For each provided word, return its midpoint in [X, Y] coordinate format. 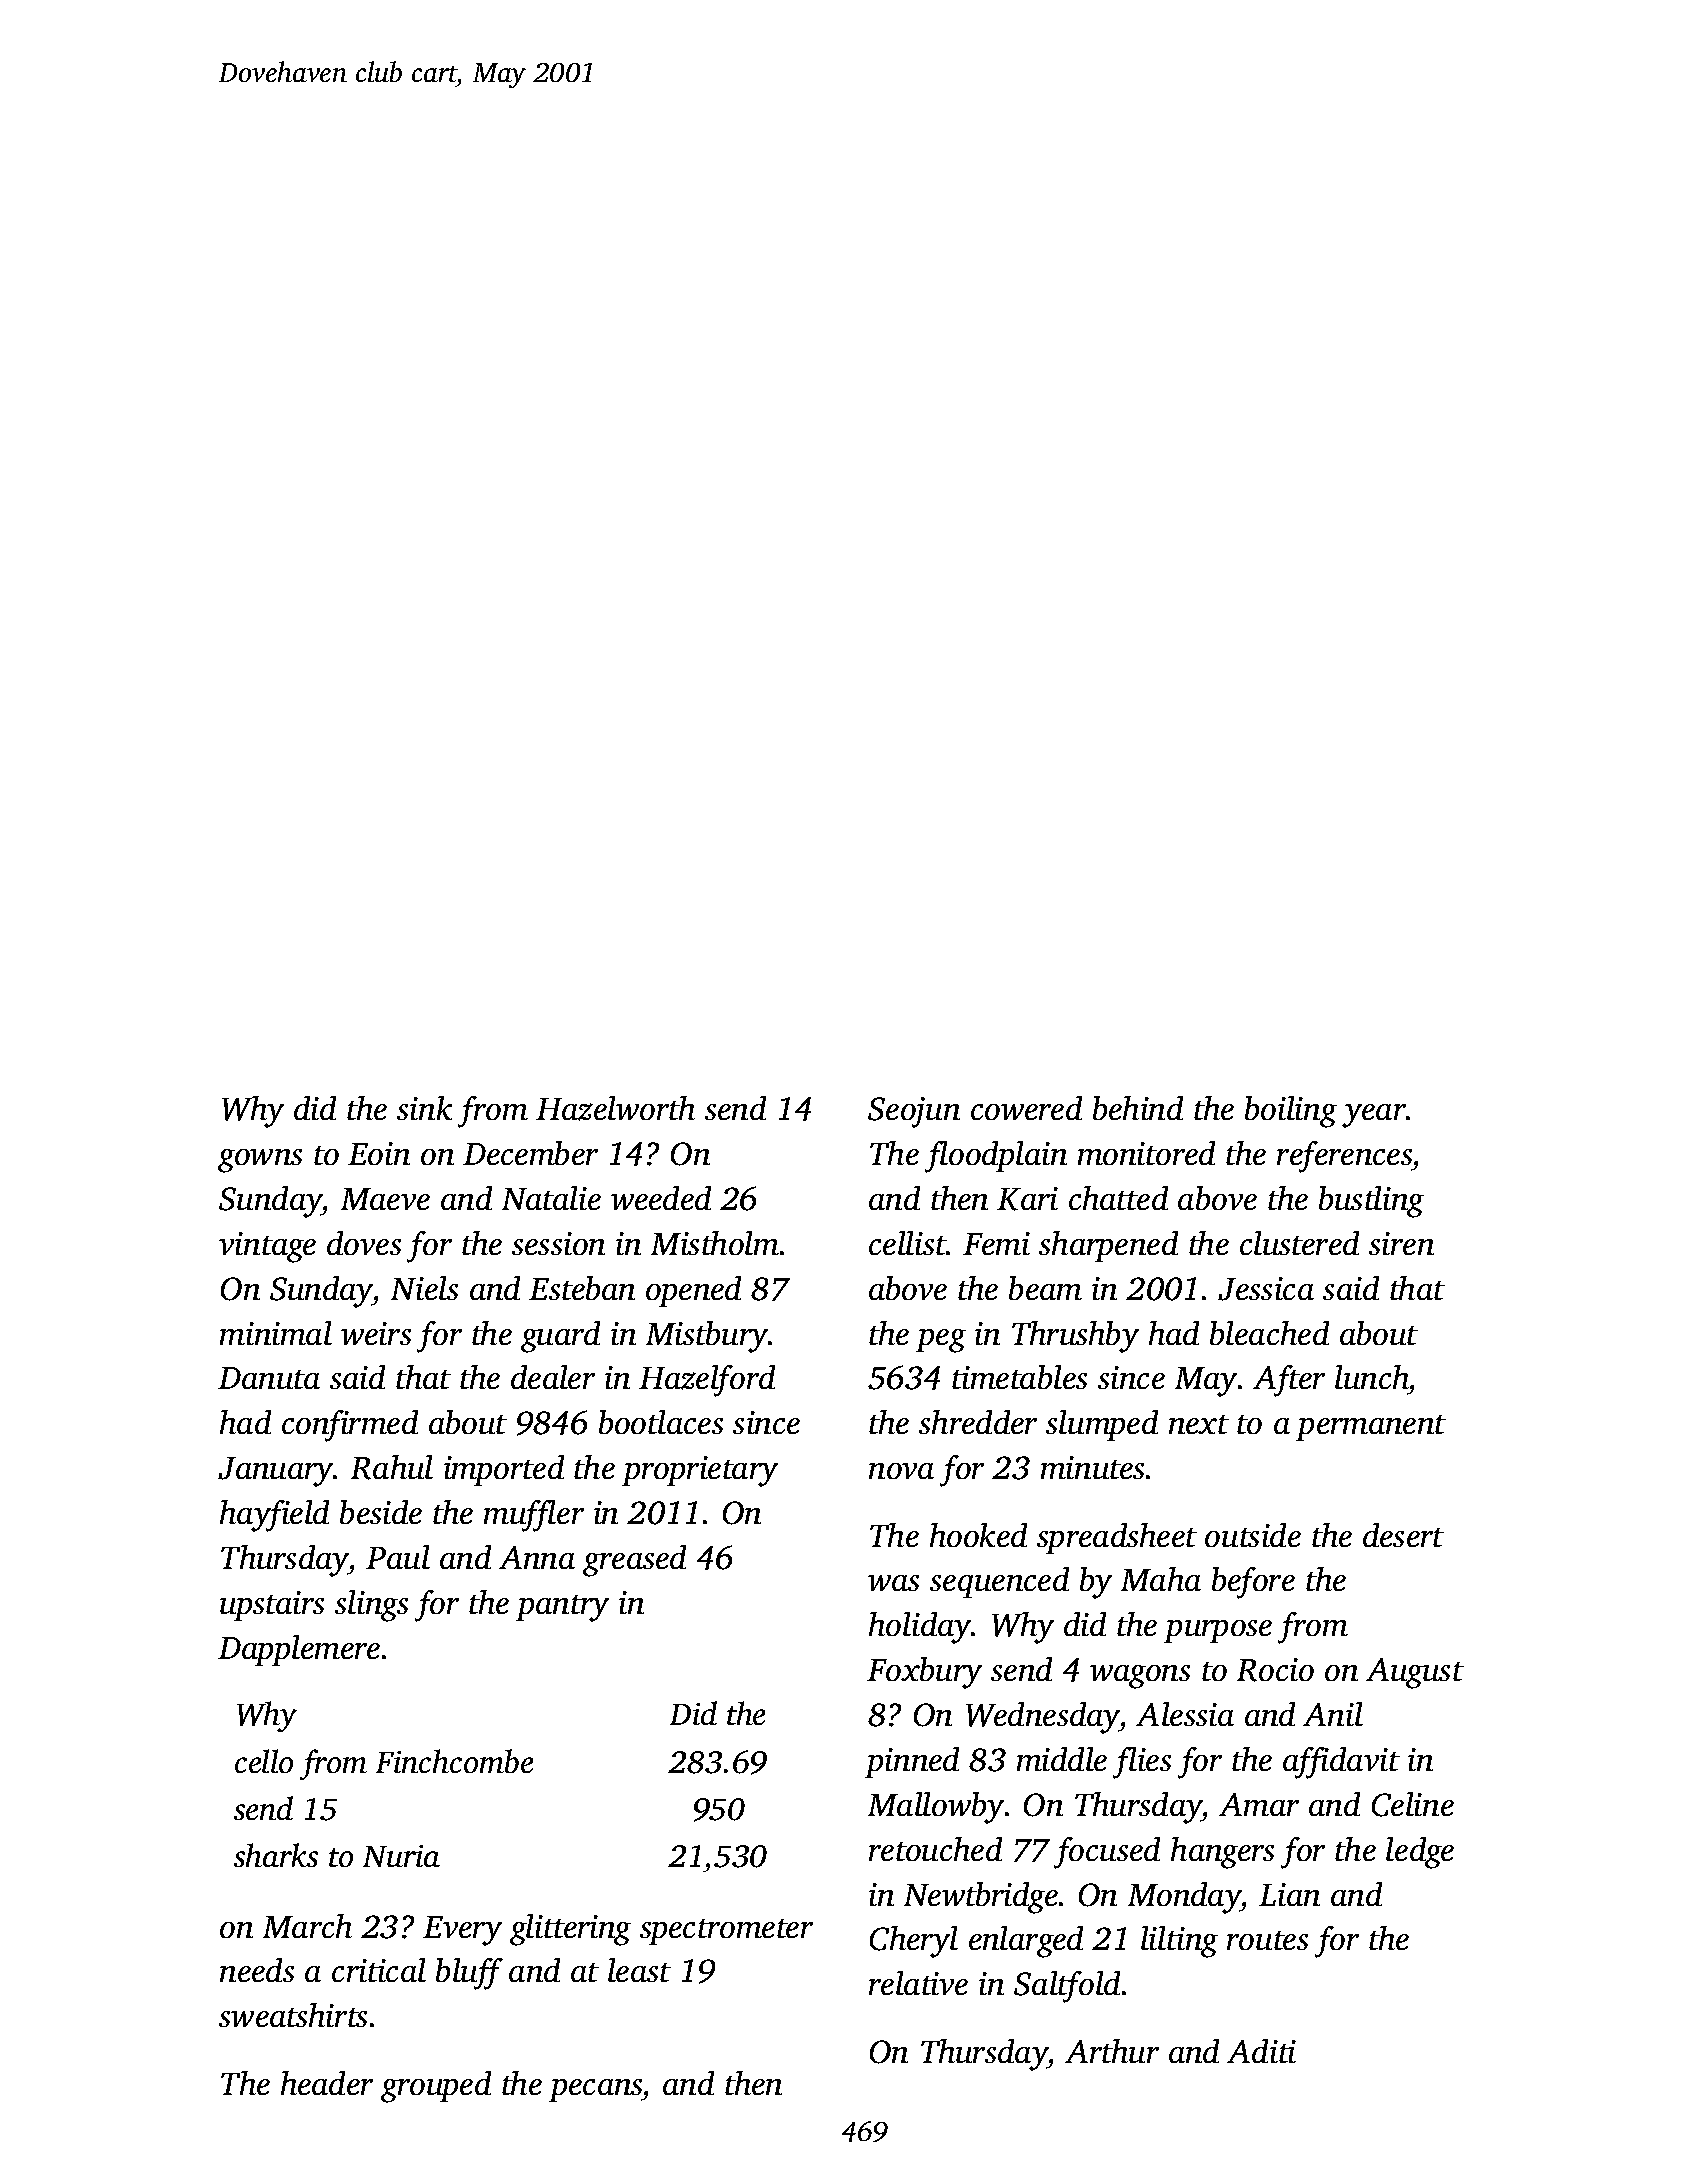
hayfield [274, 1516]
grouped [436, 2087]
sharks [276, 1855]
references [1344, 1157]
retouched [935, 1849]
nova [901, 1471]
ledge [1420, 1853]
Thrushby [1075, 1337]
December [530, 1153]
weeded [661, 1198]
